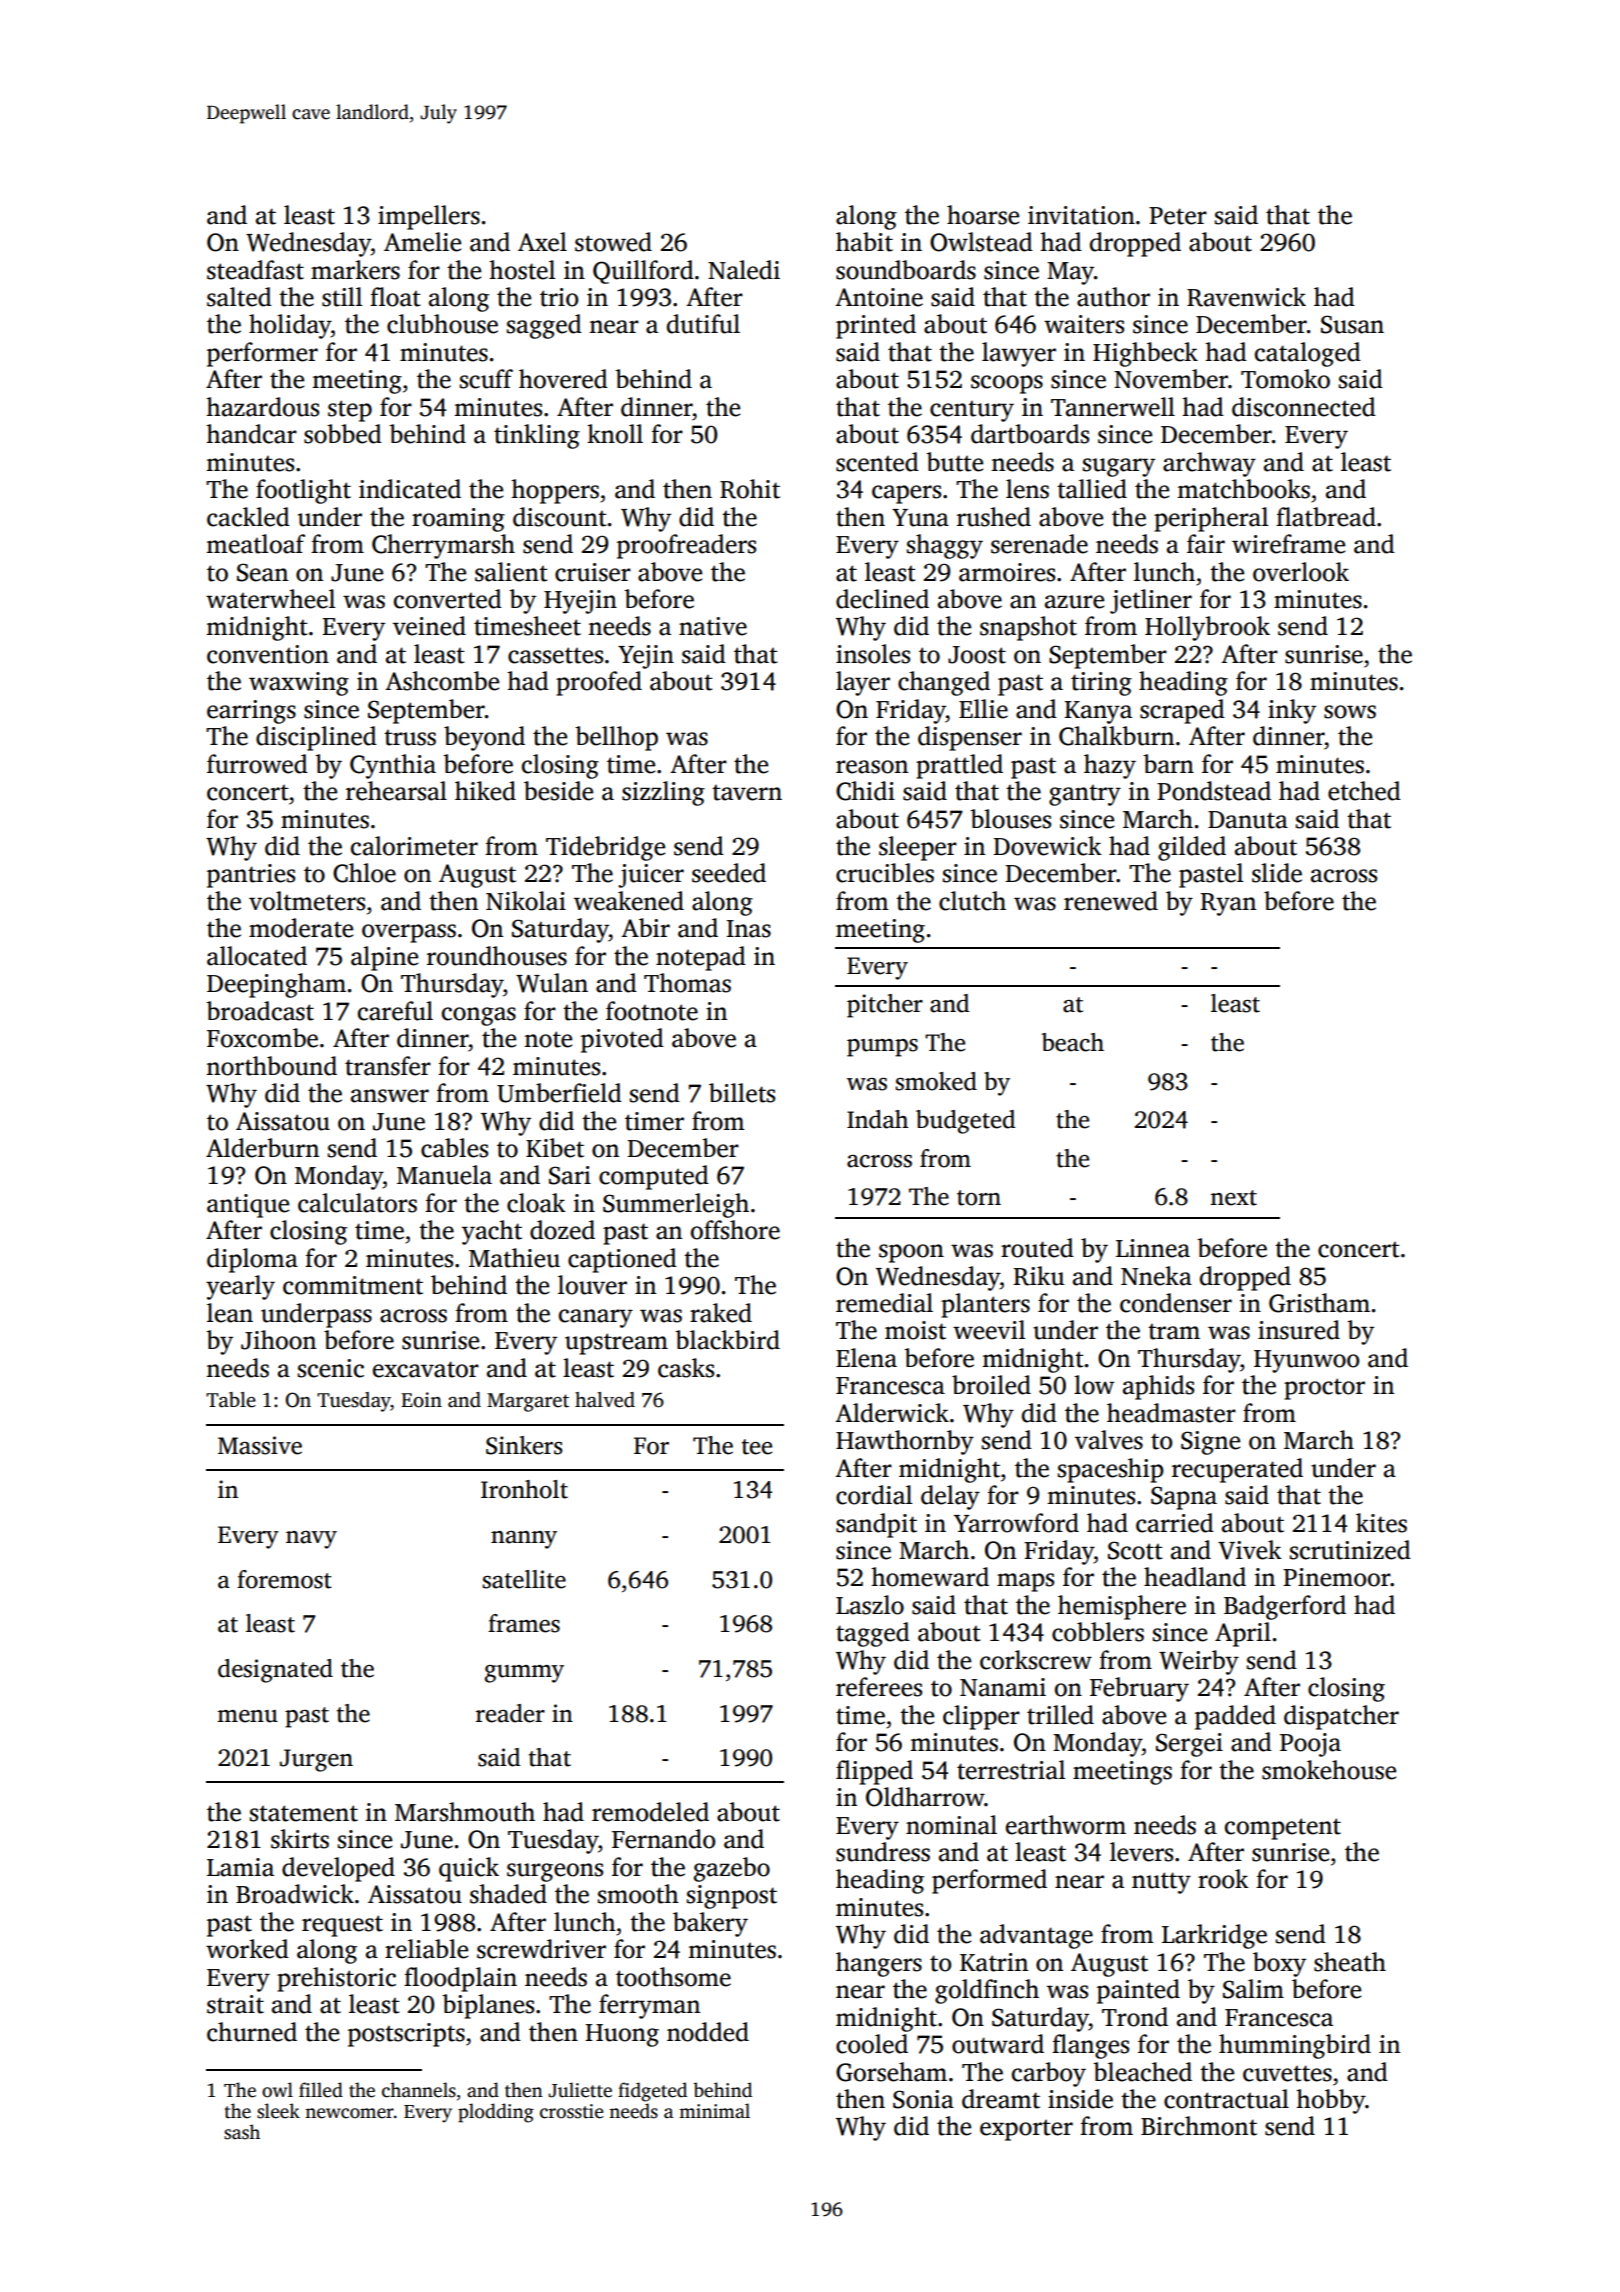  What do you see at coordinates (252, 2032) in the page?
I see `churned` at bounding box center [252, 2032].
